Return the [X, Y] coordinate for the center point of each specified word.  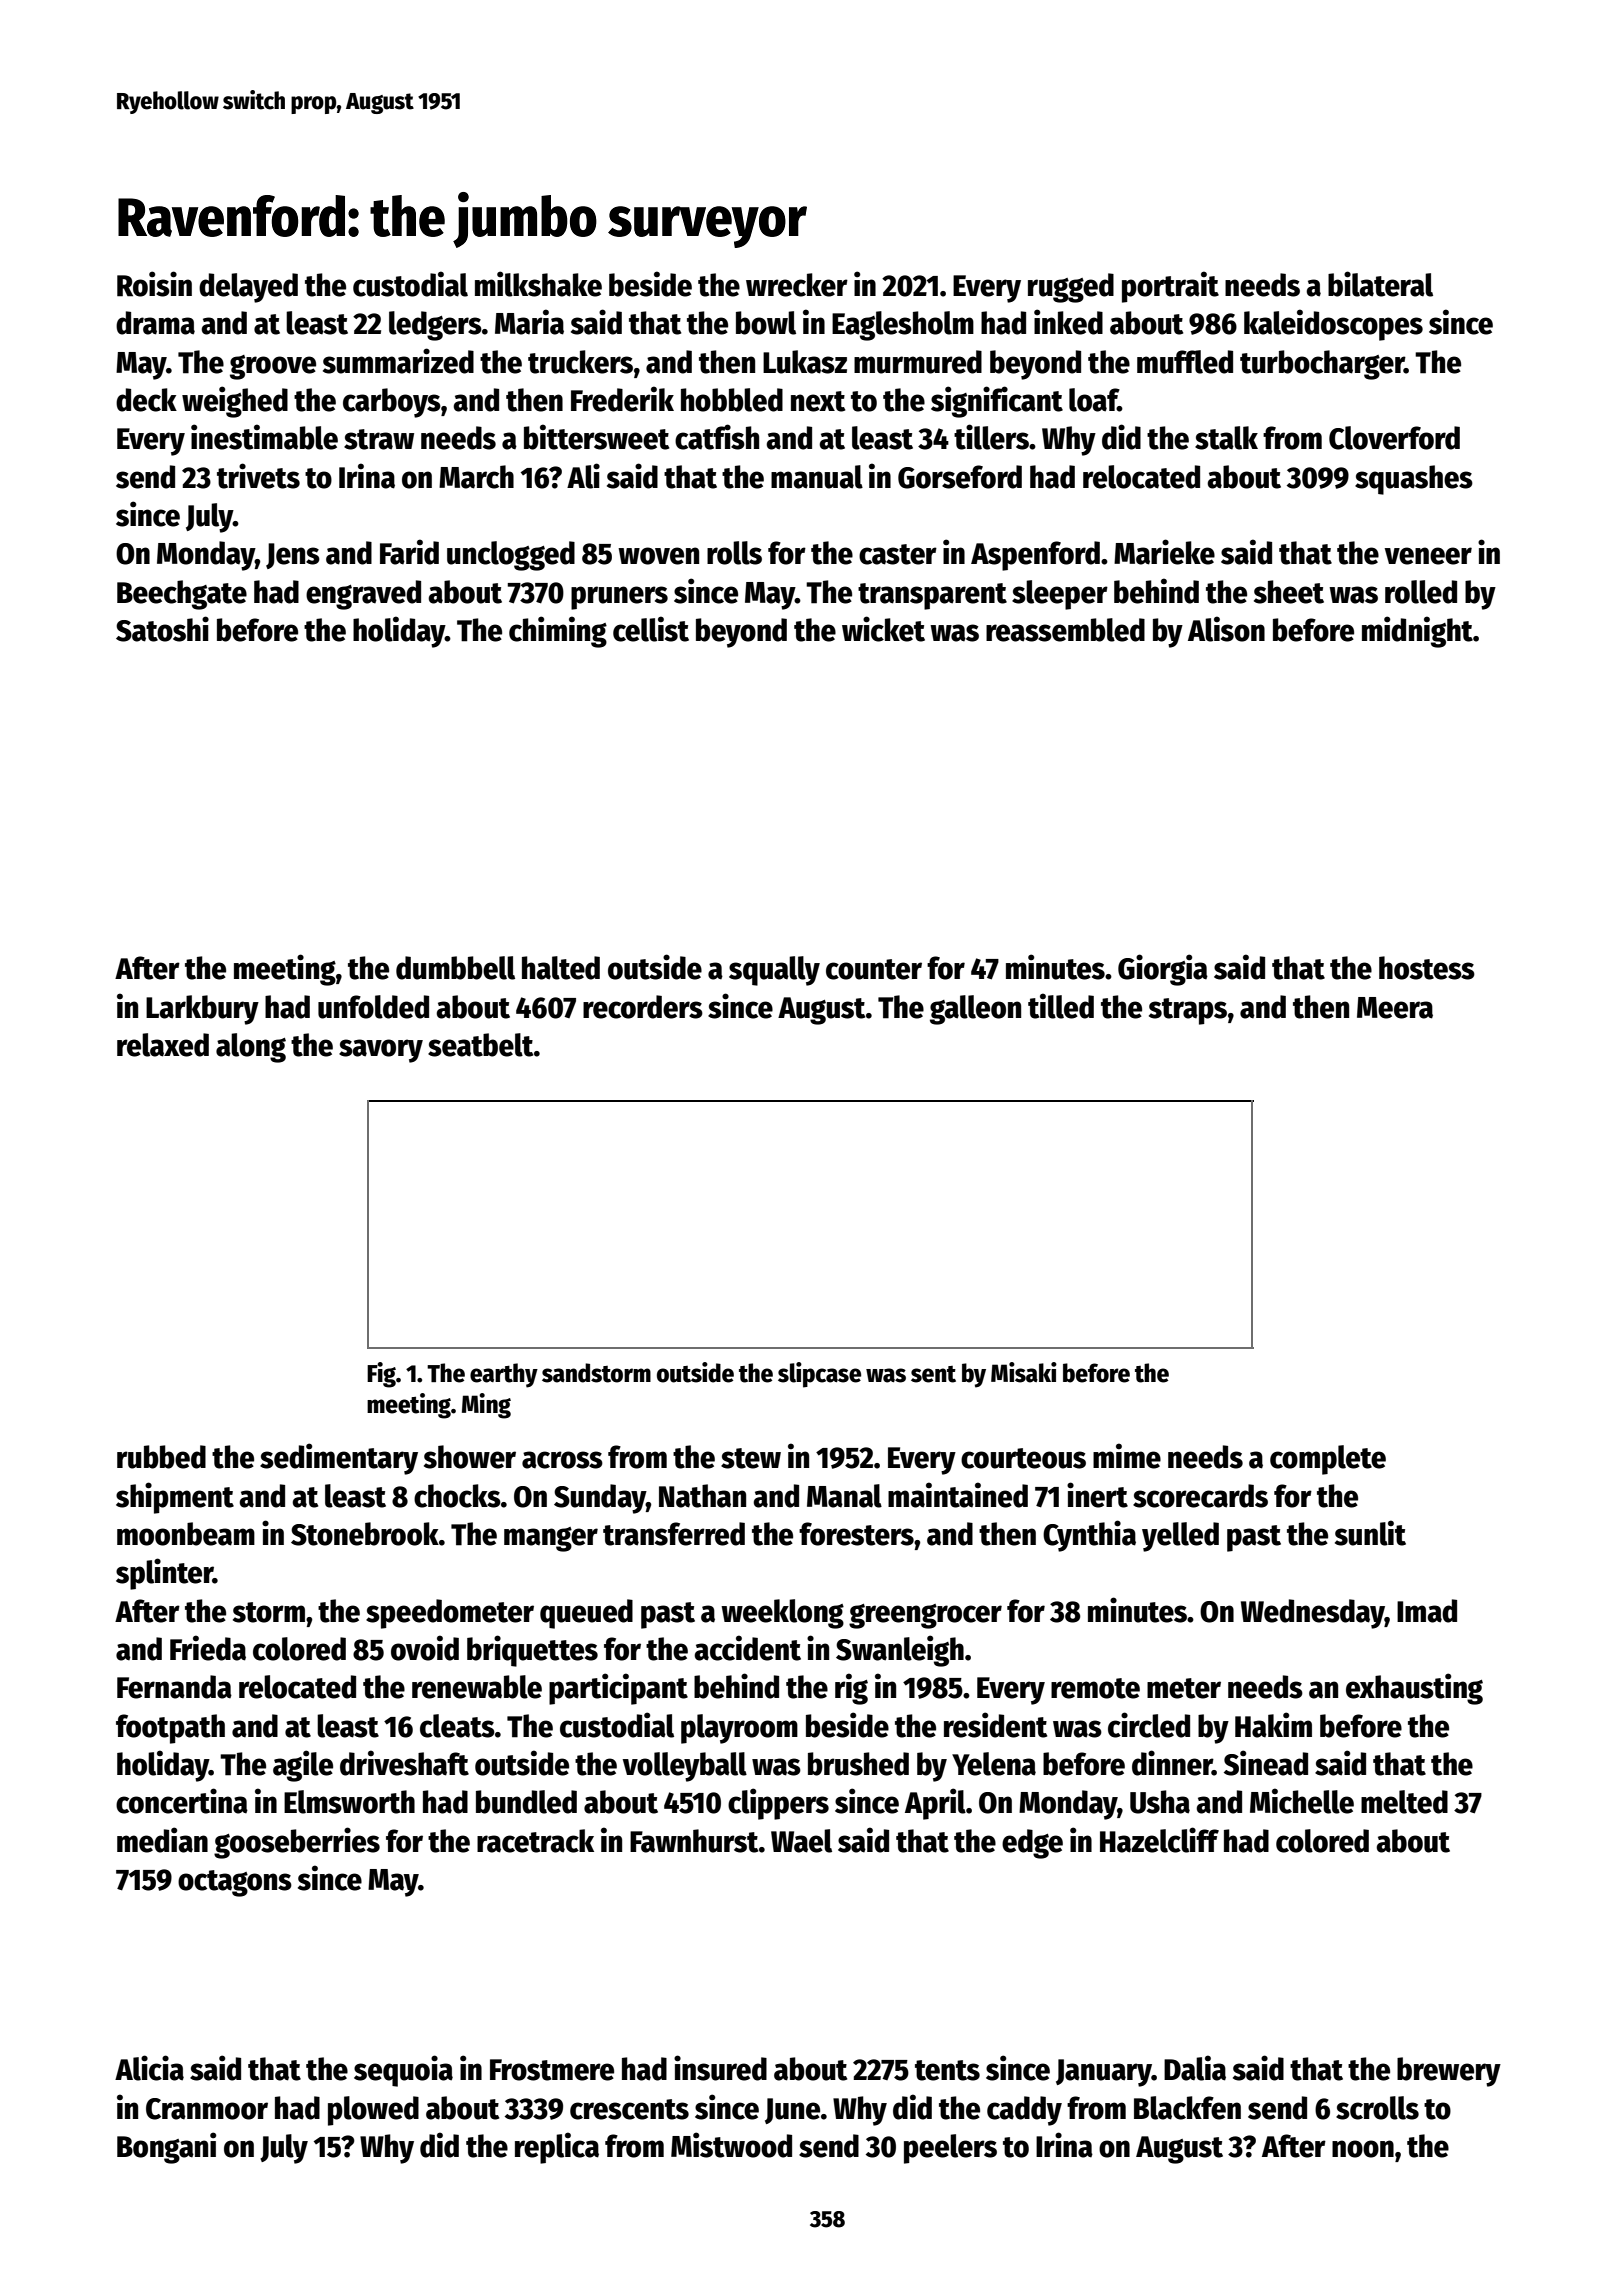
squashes [1414, 480]
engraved [363, 595]
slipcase [819, 1375]
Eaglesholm [903, 326]
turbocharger [1322, 365]
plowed [373, 2111]
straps [1188, 1011]
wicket [883, 629]
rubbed [161, 1457]
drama [155, 323]
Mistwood [731, 2145]
